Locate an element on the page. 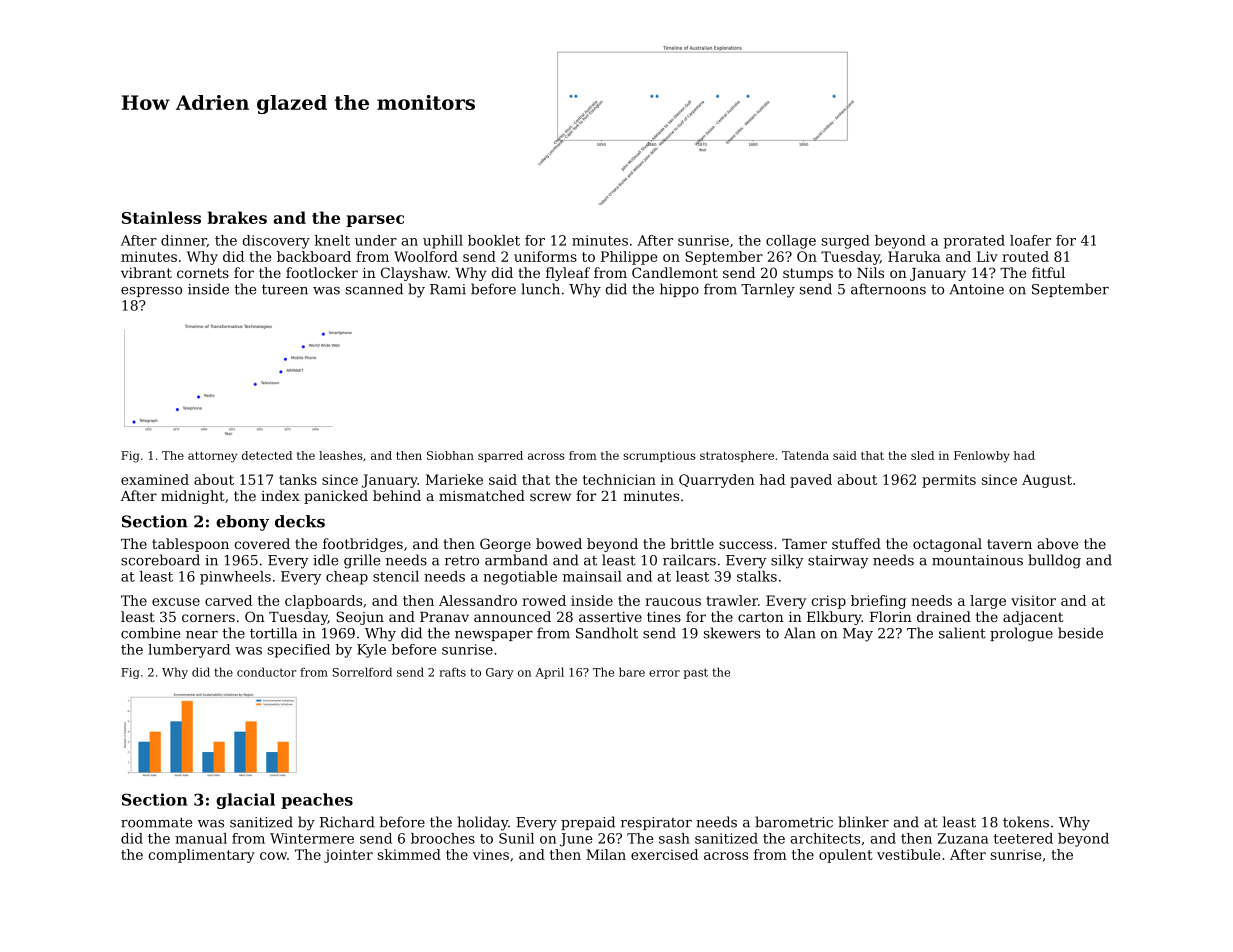 This image has width=1233, height=952. Philippe is located at coordinates (629, 258).
